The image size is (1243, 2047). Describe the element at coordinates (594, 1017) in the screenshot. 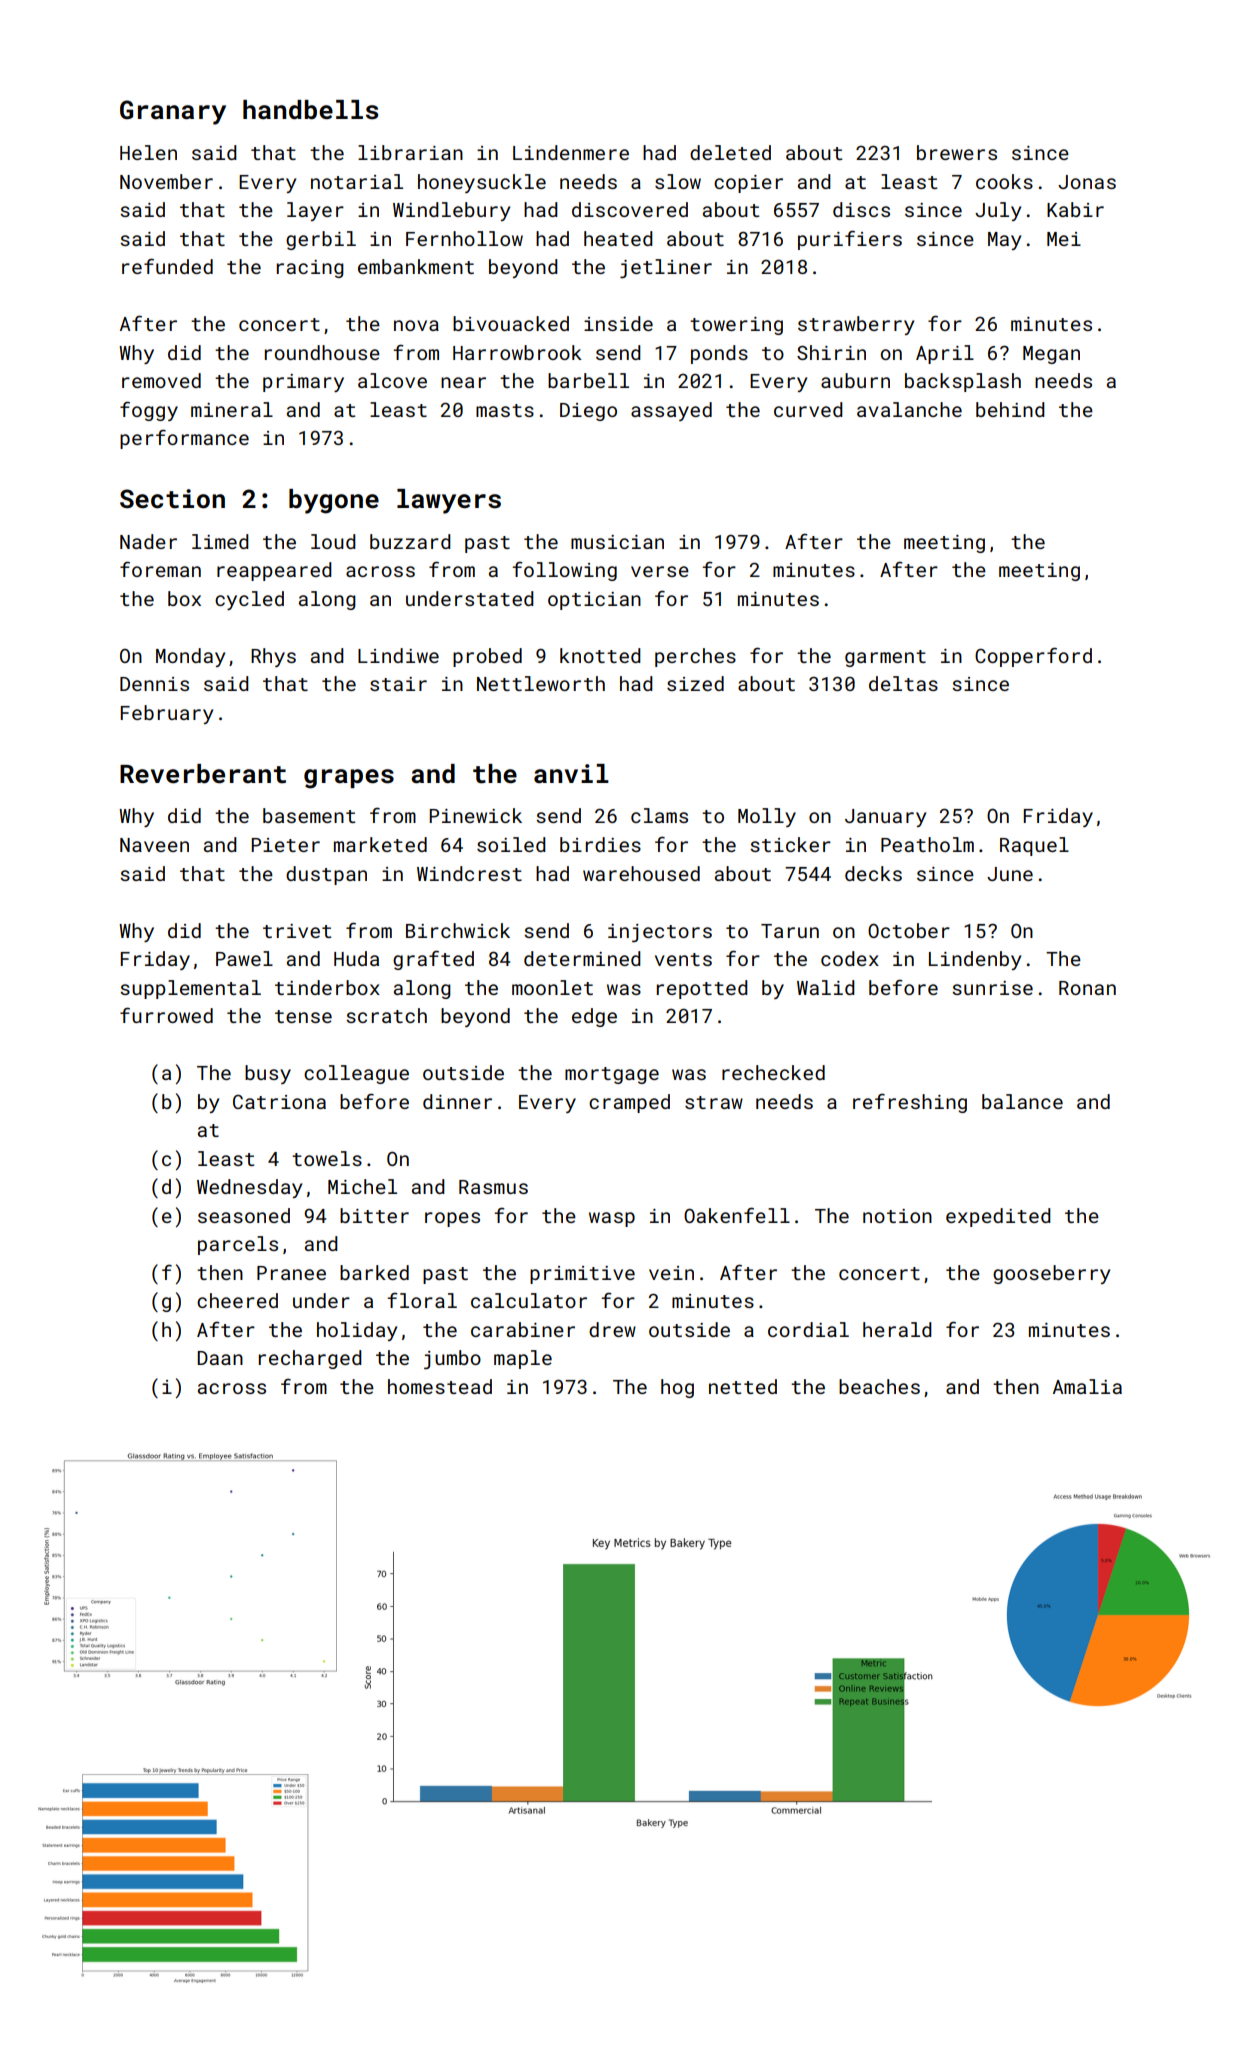

I see `edge` at that location.
